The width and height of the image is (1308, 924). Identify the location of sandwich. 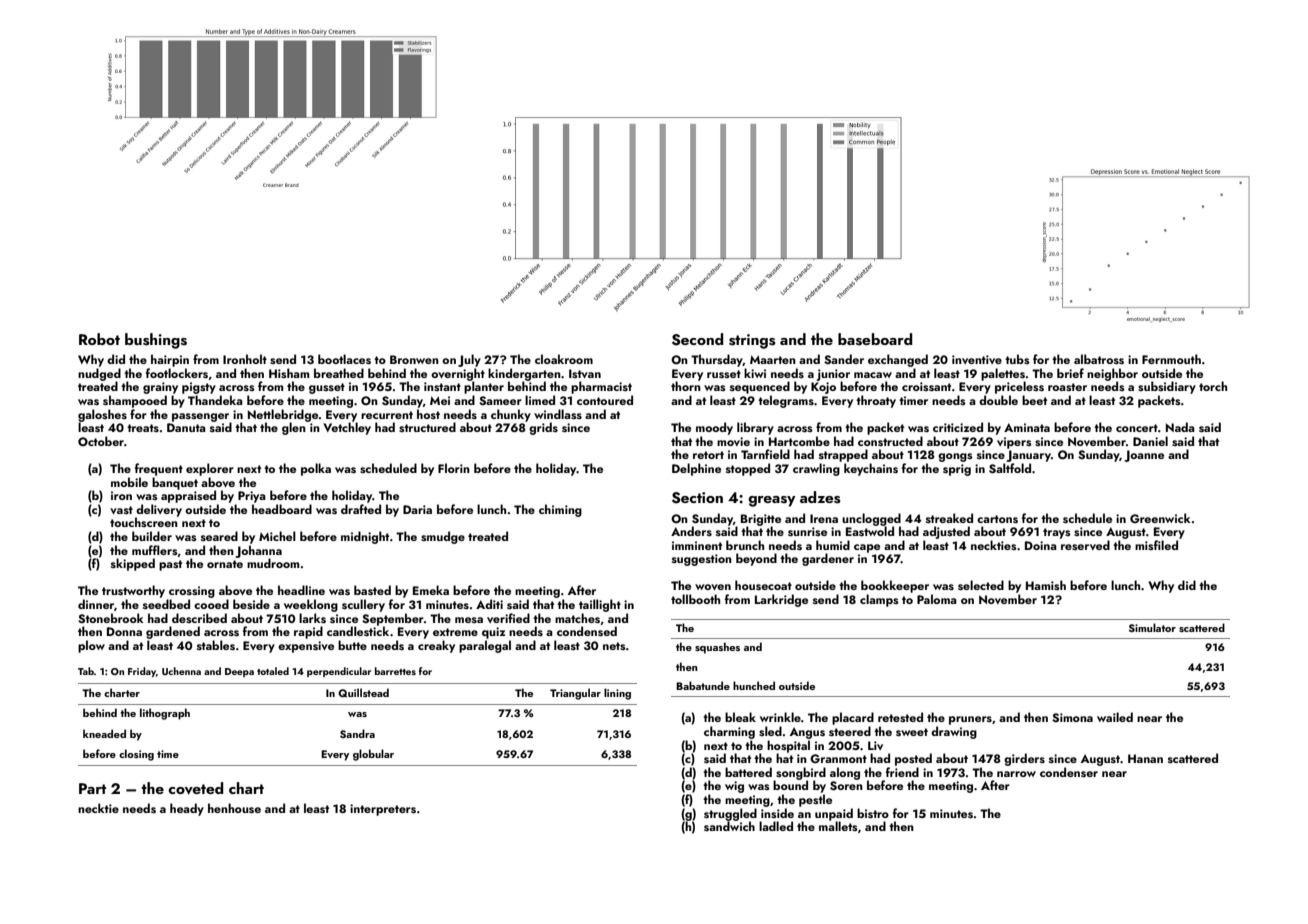
(729, 826).
